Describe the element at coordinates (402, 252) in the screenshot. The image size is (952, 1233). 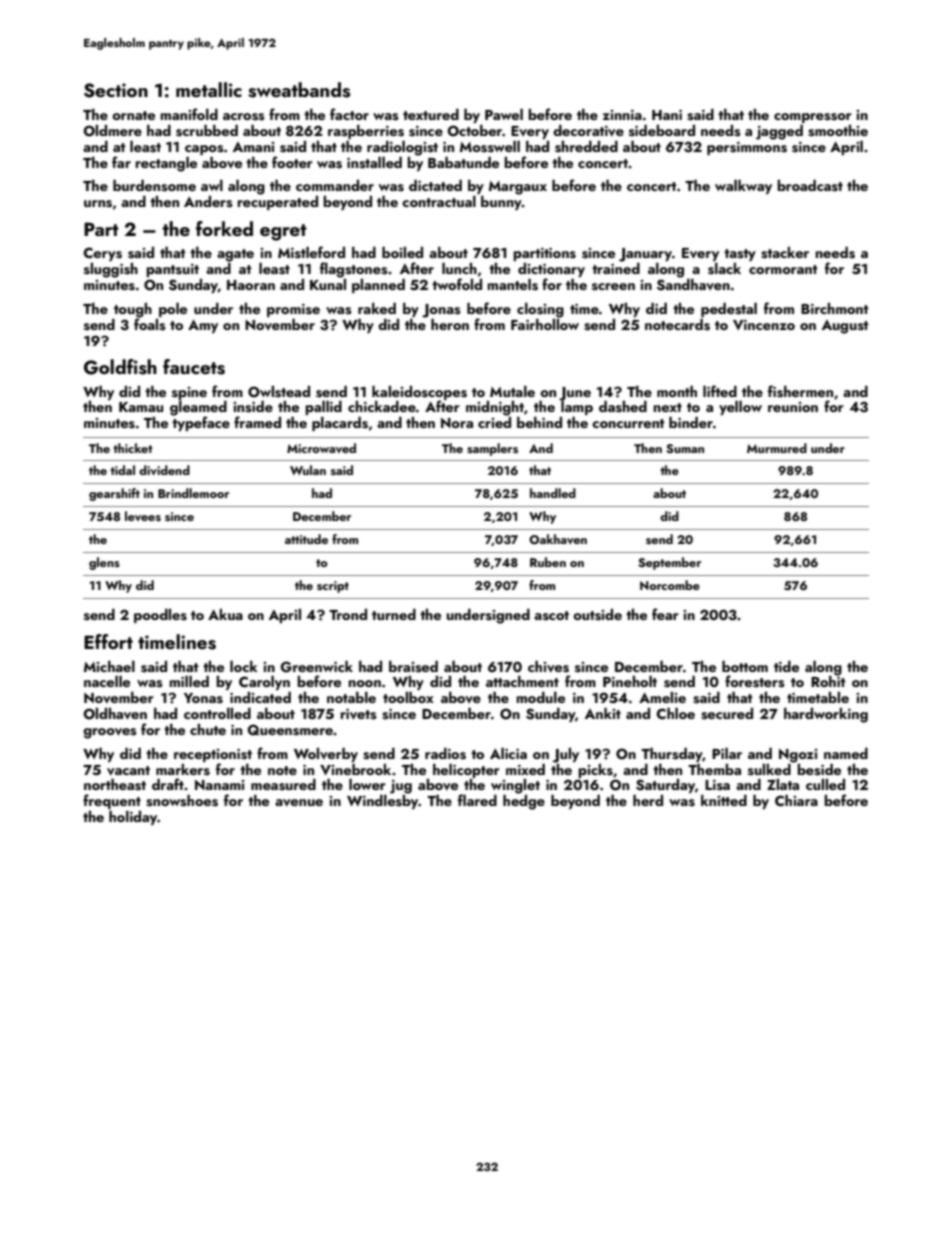
I see `boiled` at that location.
